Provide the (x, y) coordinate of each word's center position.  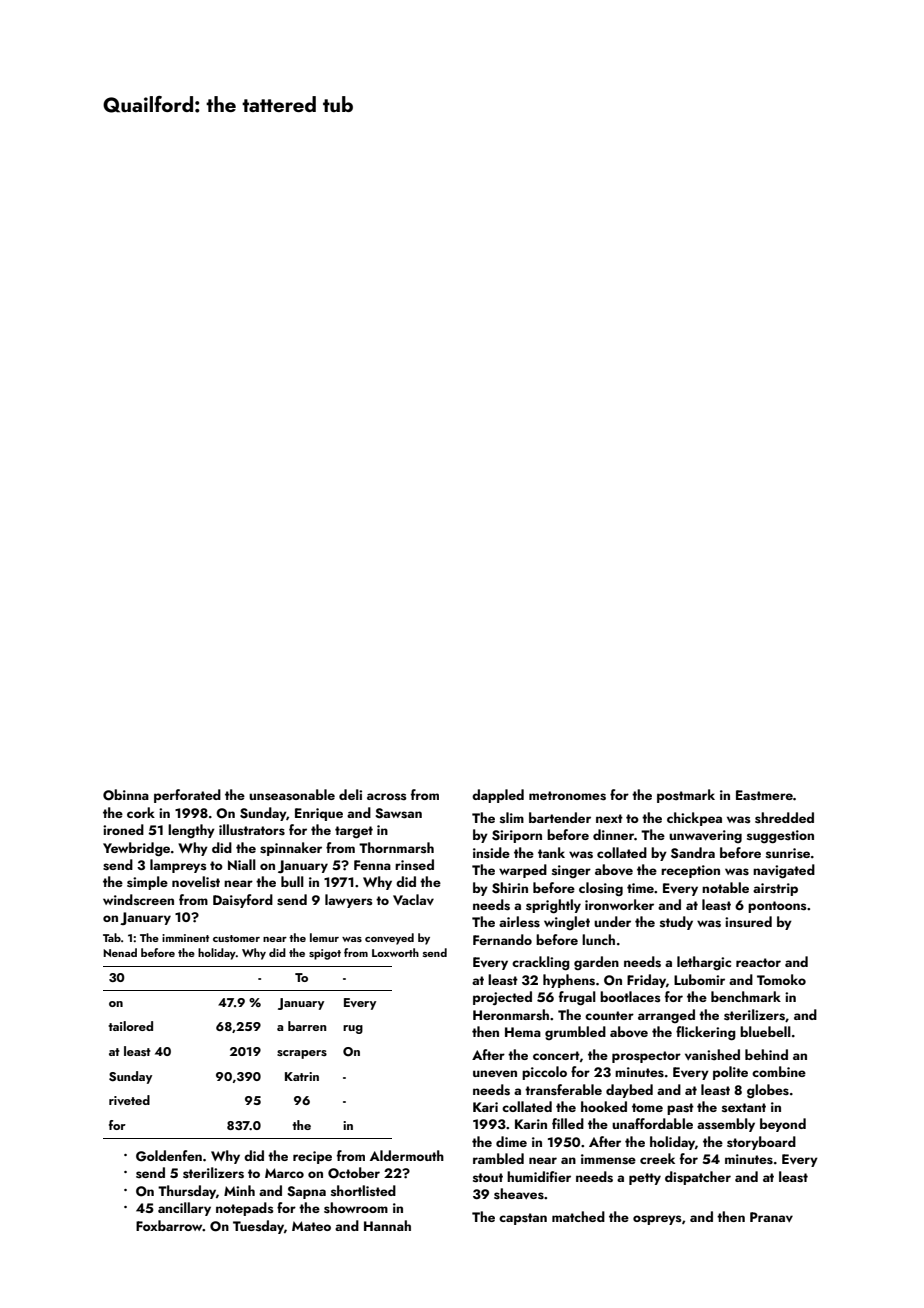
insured (748, 922)
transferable (563, 1090)
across (387, 796)
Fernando (502, 939)
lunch (598, 939)
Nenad (120, 952)
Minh (239, 1190)
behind (766, 1054)
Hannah (387, 1225)
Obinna (126, 795)
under (612, 921)
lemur (324, 937)
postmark (686, 796)
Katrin (302, 1076)
